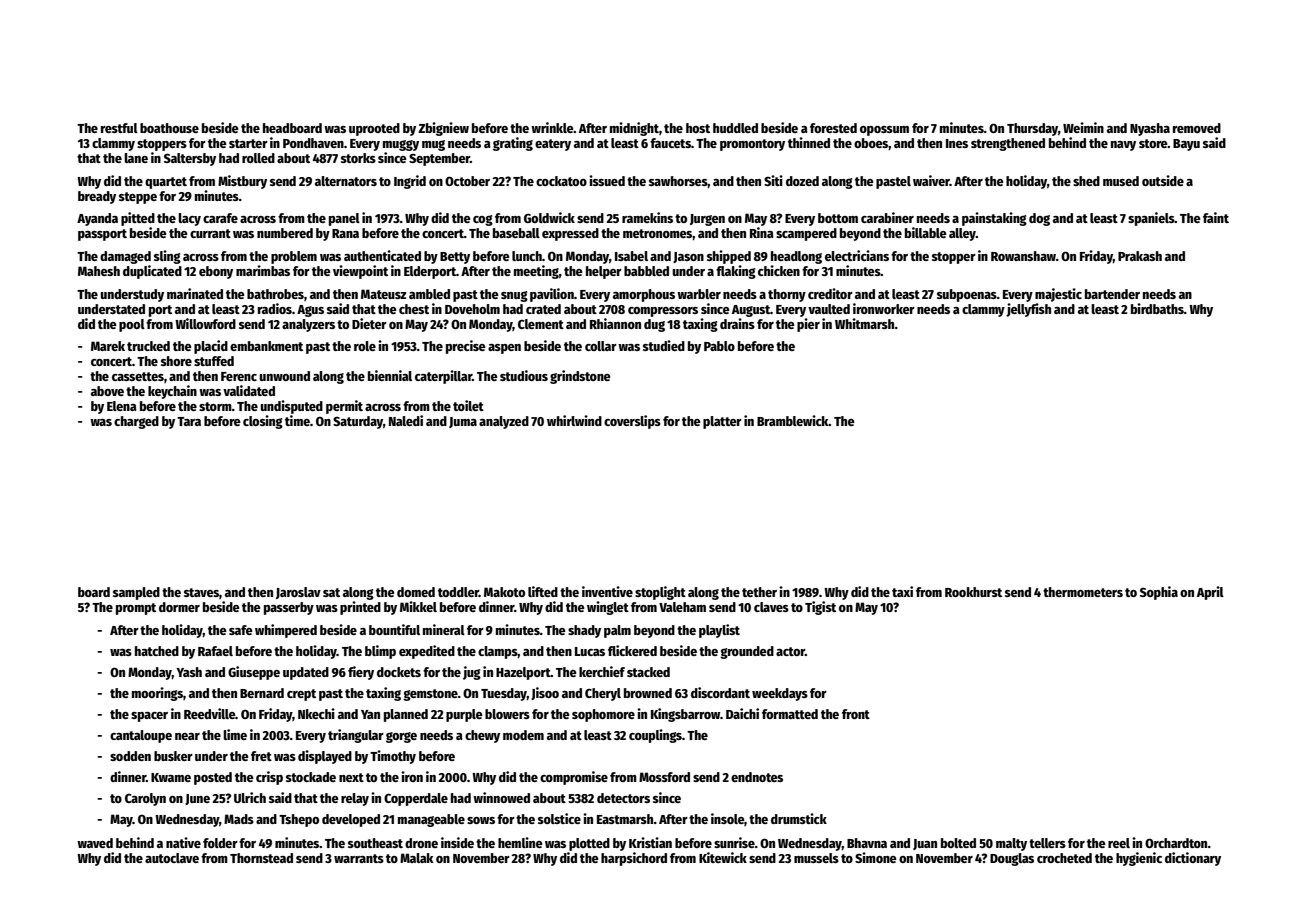  Describe the element at coordinates (119, 128) in the screenshot. I see `restful` at that location.
